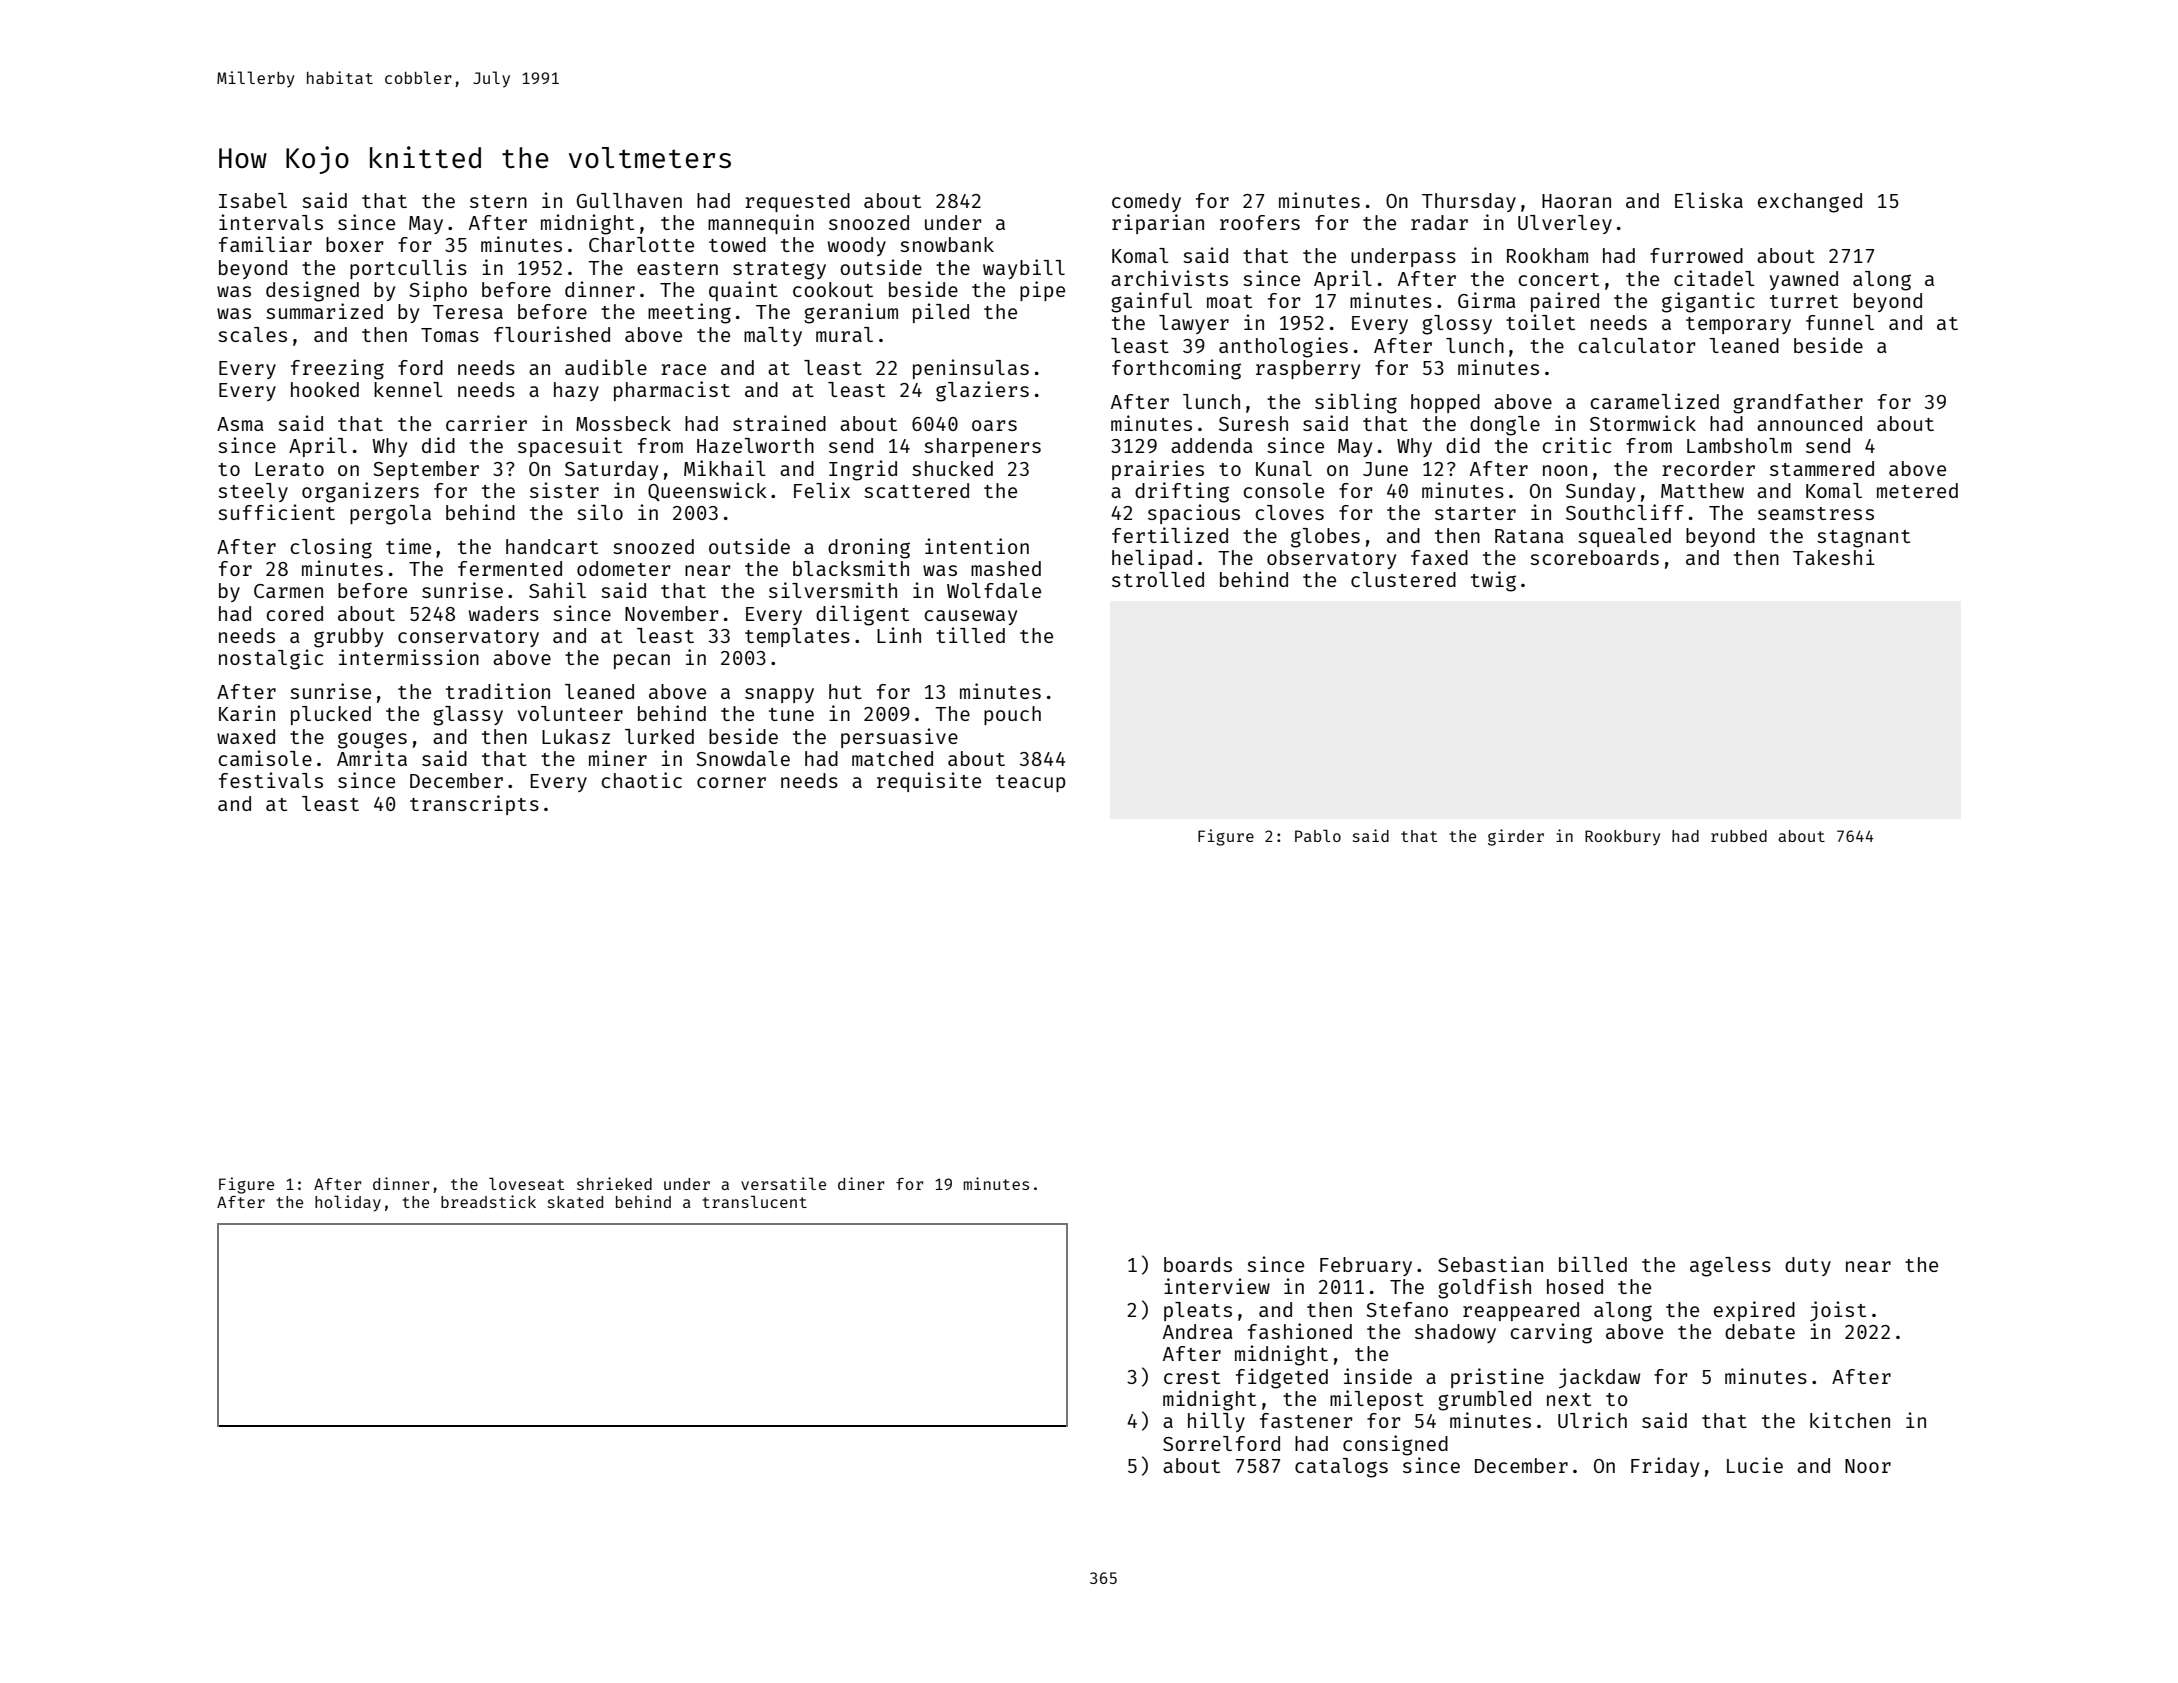 The width and height of the screenshot is (2178, 1683). I want to click on exchanged, so click(1810, 203).
